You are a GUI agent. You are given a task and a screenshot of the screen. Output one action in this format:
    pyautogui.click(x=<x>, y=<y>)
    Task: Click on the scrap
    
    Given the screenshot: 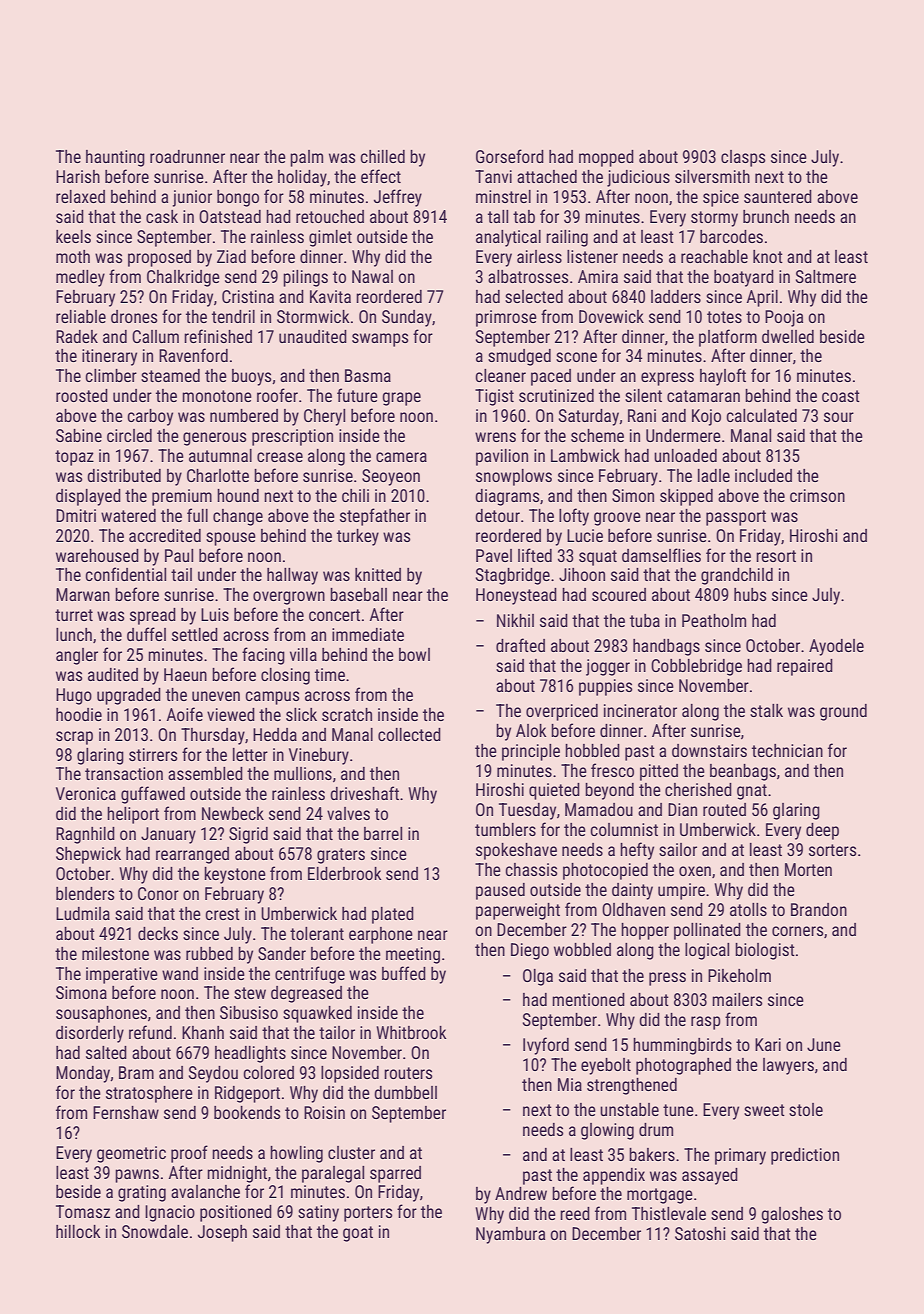 What is the action you would take?
    pyautogui.click(x=74, y=738)
